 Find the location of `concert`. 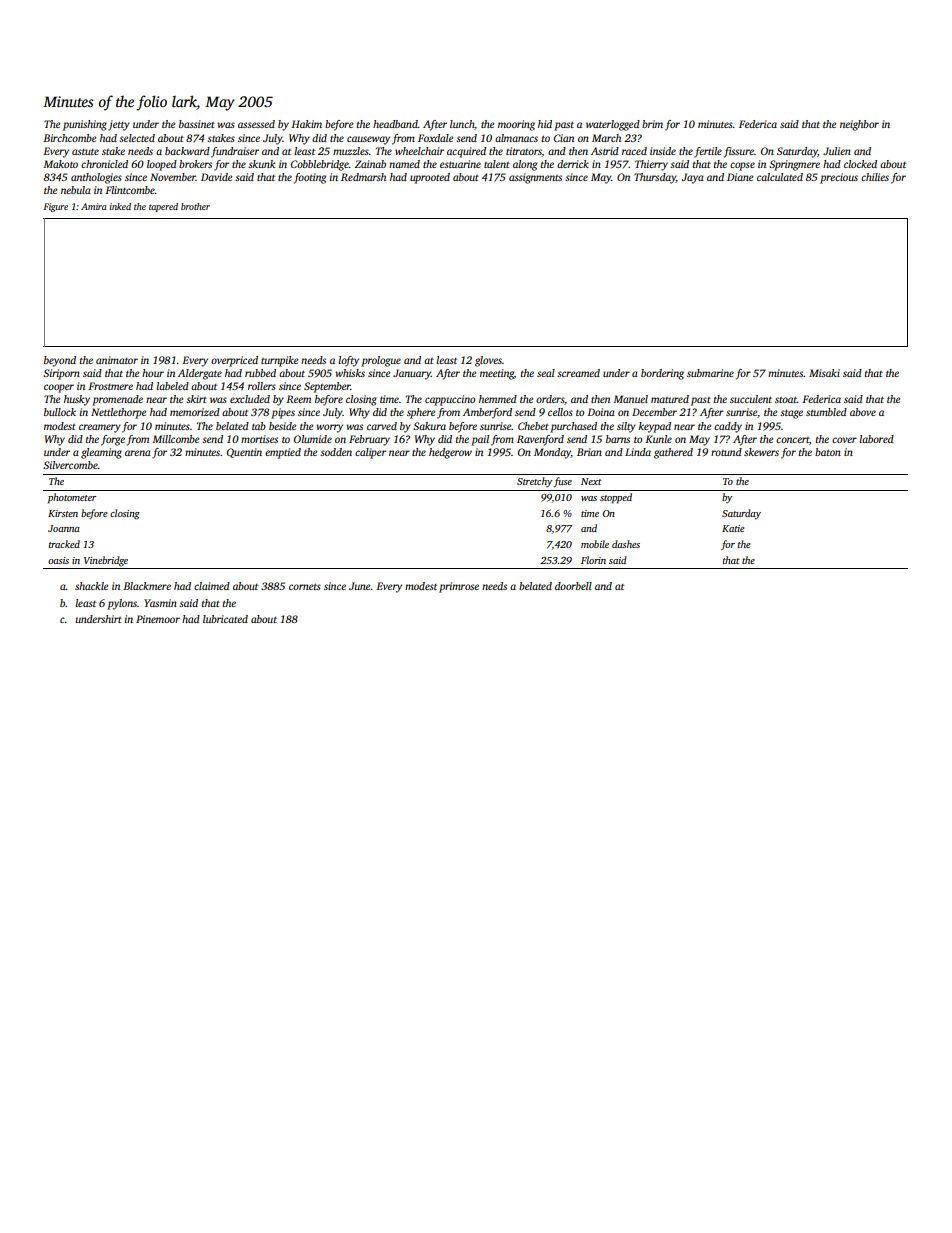

concert is located at coordinates (792, 440).
